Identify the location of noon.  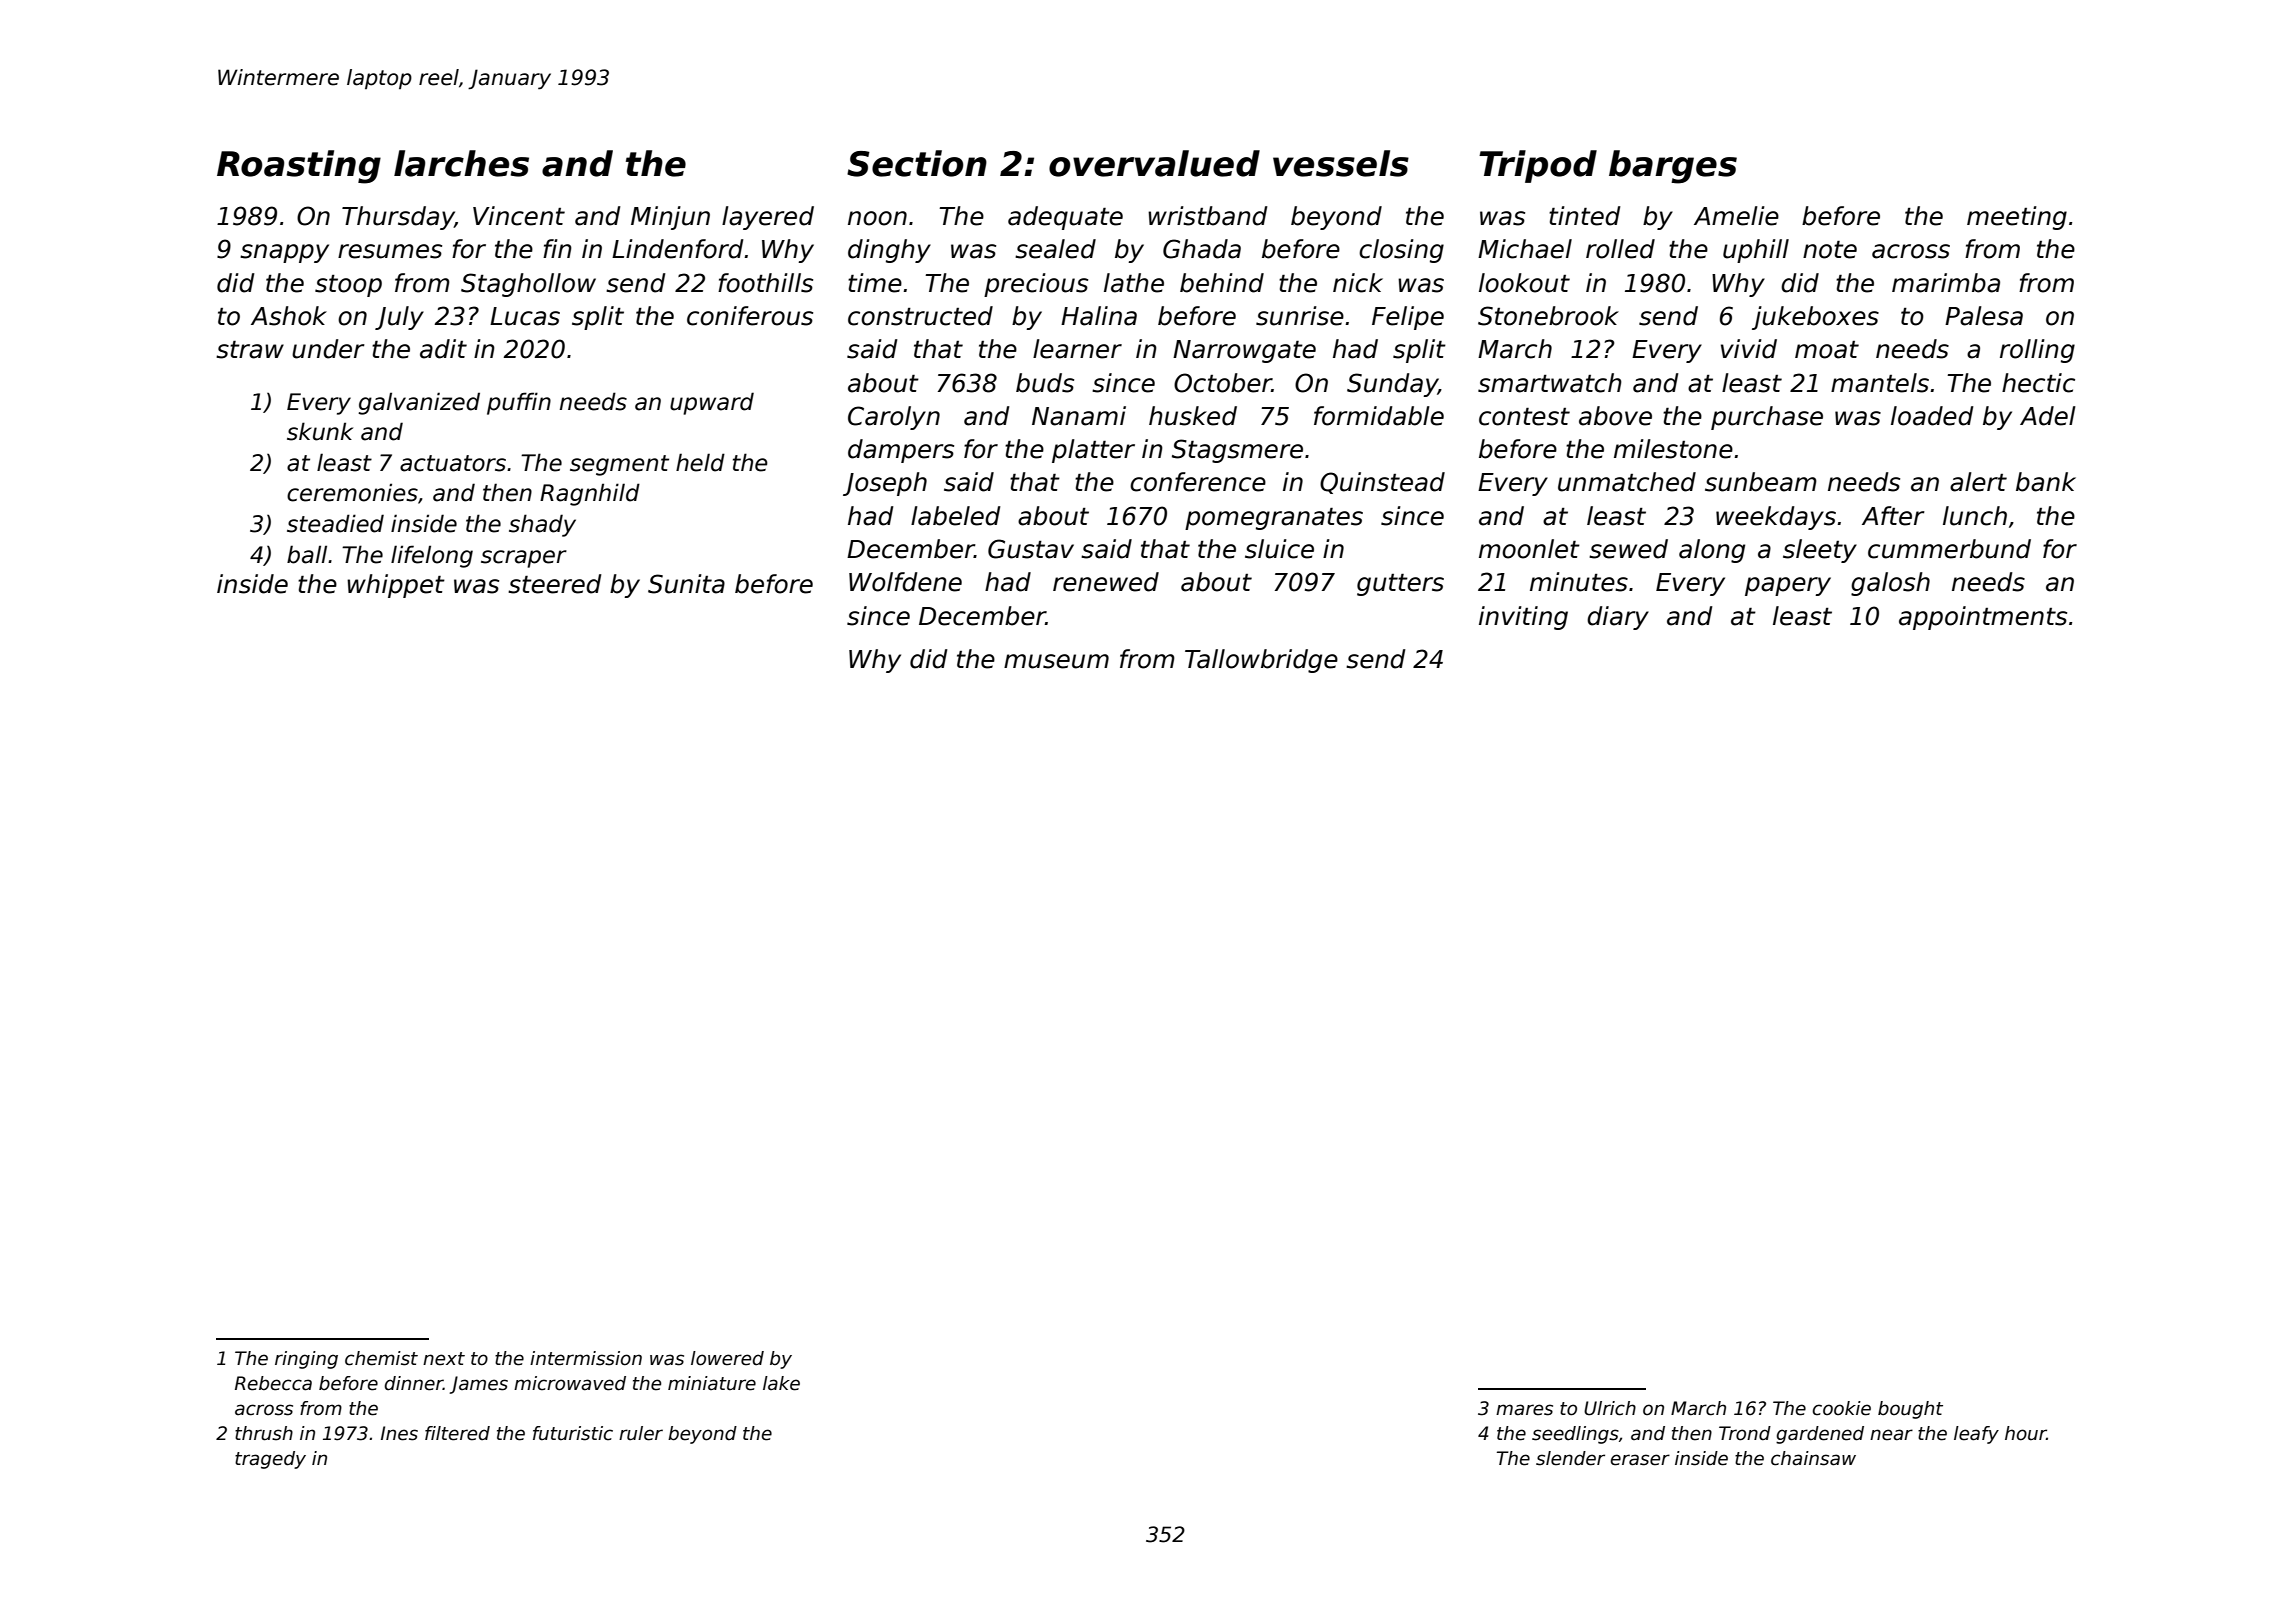
(877, 218).
